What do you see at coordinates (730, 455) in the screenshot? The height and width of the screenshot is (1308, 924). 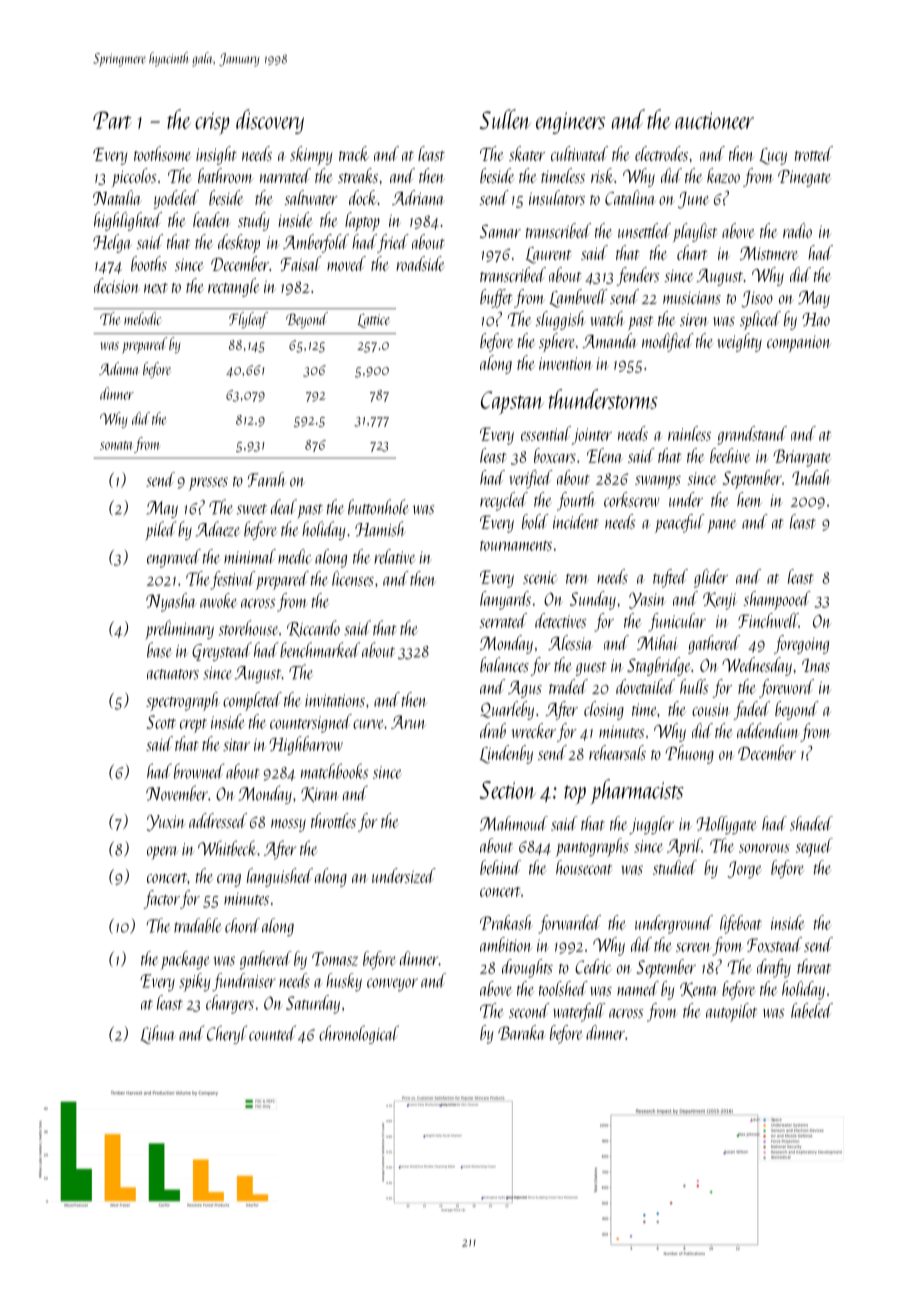 I see `beehive` at bounding box center [730, 455].
